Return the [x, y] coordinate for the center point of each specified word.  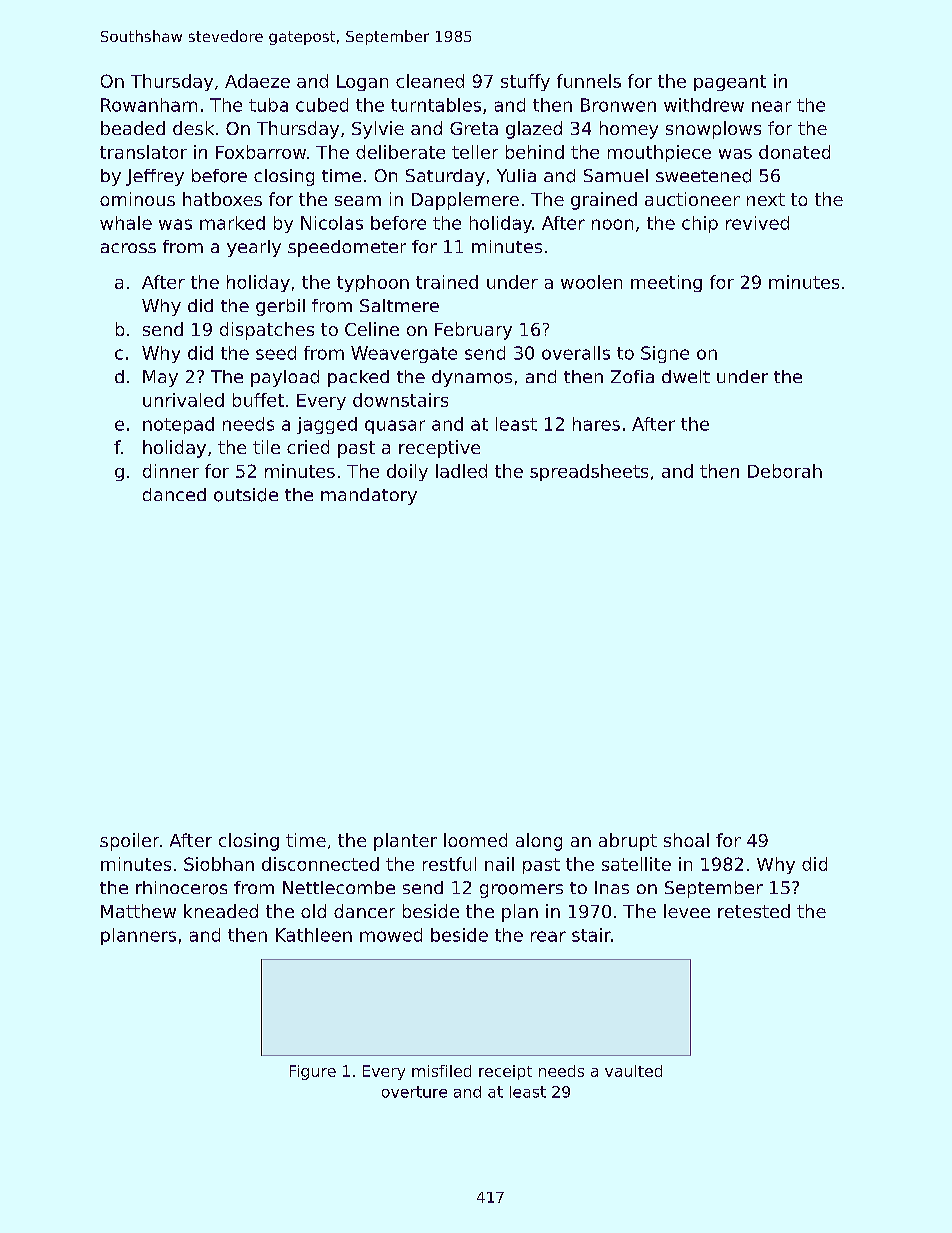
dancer [364, 911]
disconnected [320, 864]
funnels [589, 81]
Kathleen [314, 935]
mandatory [369, 496]
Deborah [785, 471]
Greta [474, 128]
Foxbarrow [261, 152]
